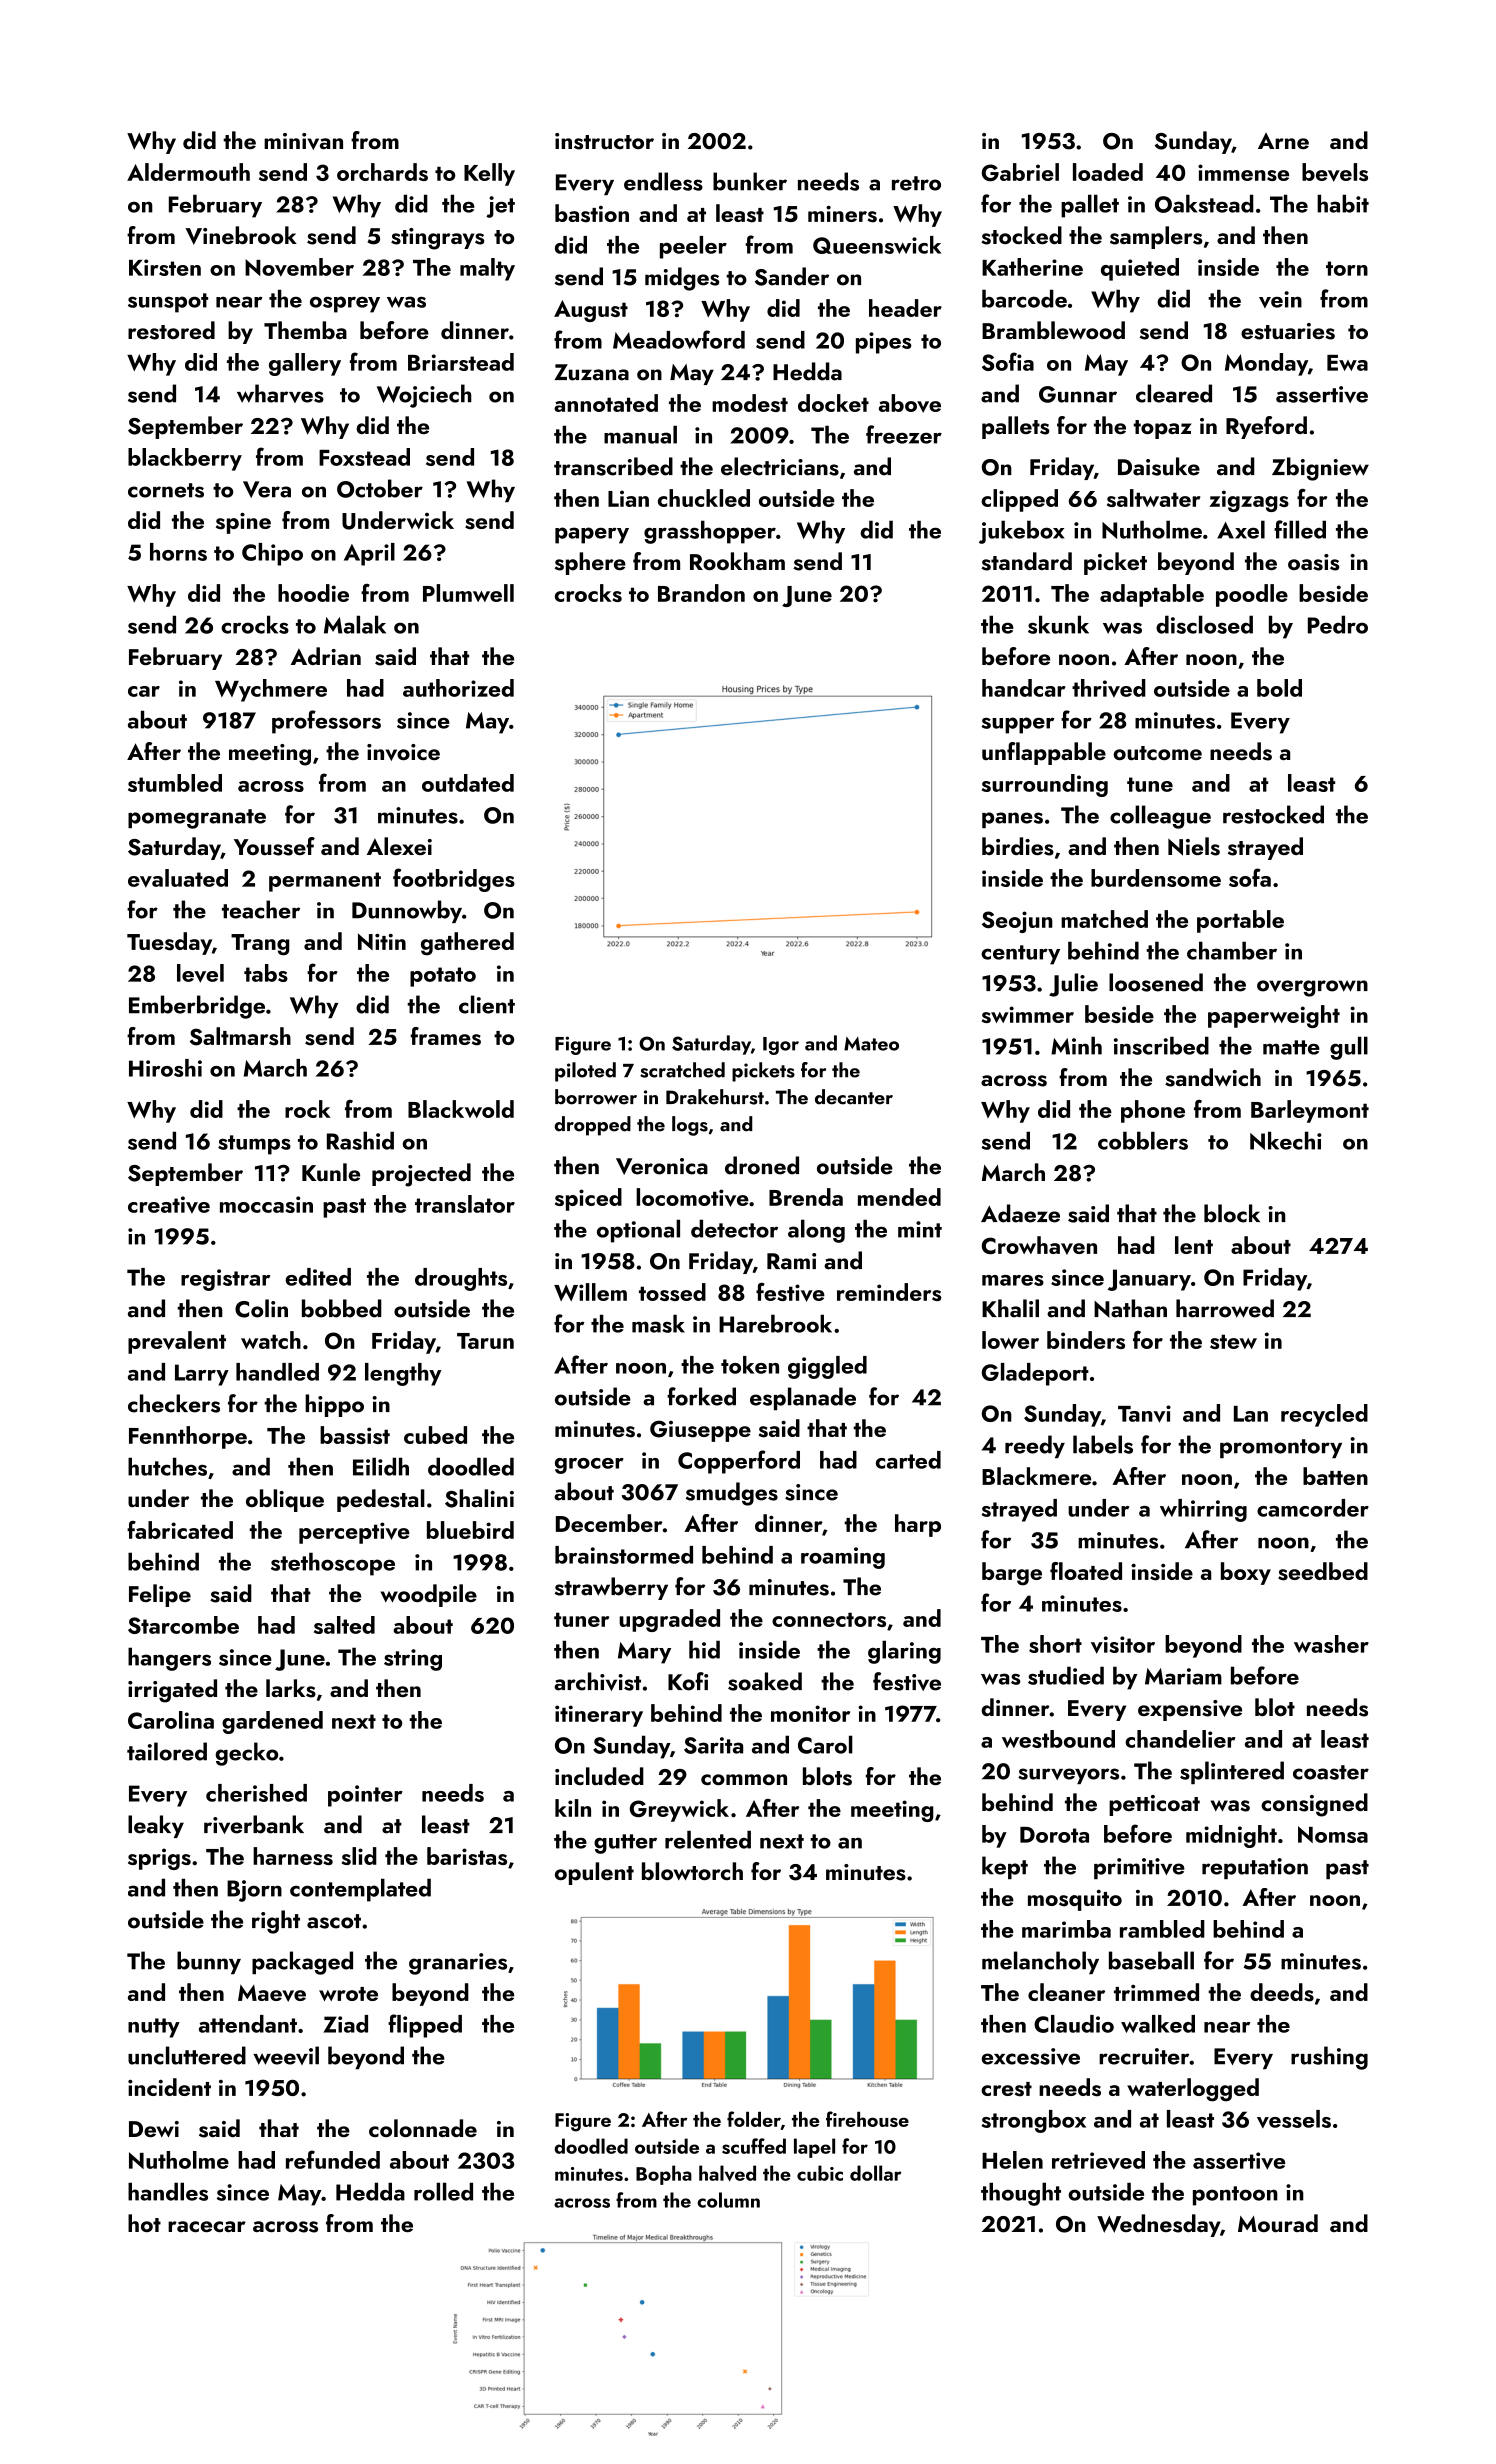 The height and width of the screenshot is (2464, 1496). What do you see at coordinates (1243, 172) in the screenshot?
I see `immense` at bounding box center [1243, 172].
